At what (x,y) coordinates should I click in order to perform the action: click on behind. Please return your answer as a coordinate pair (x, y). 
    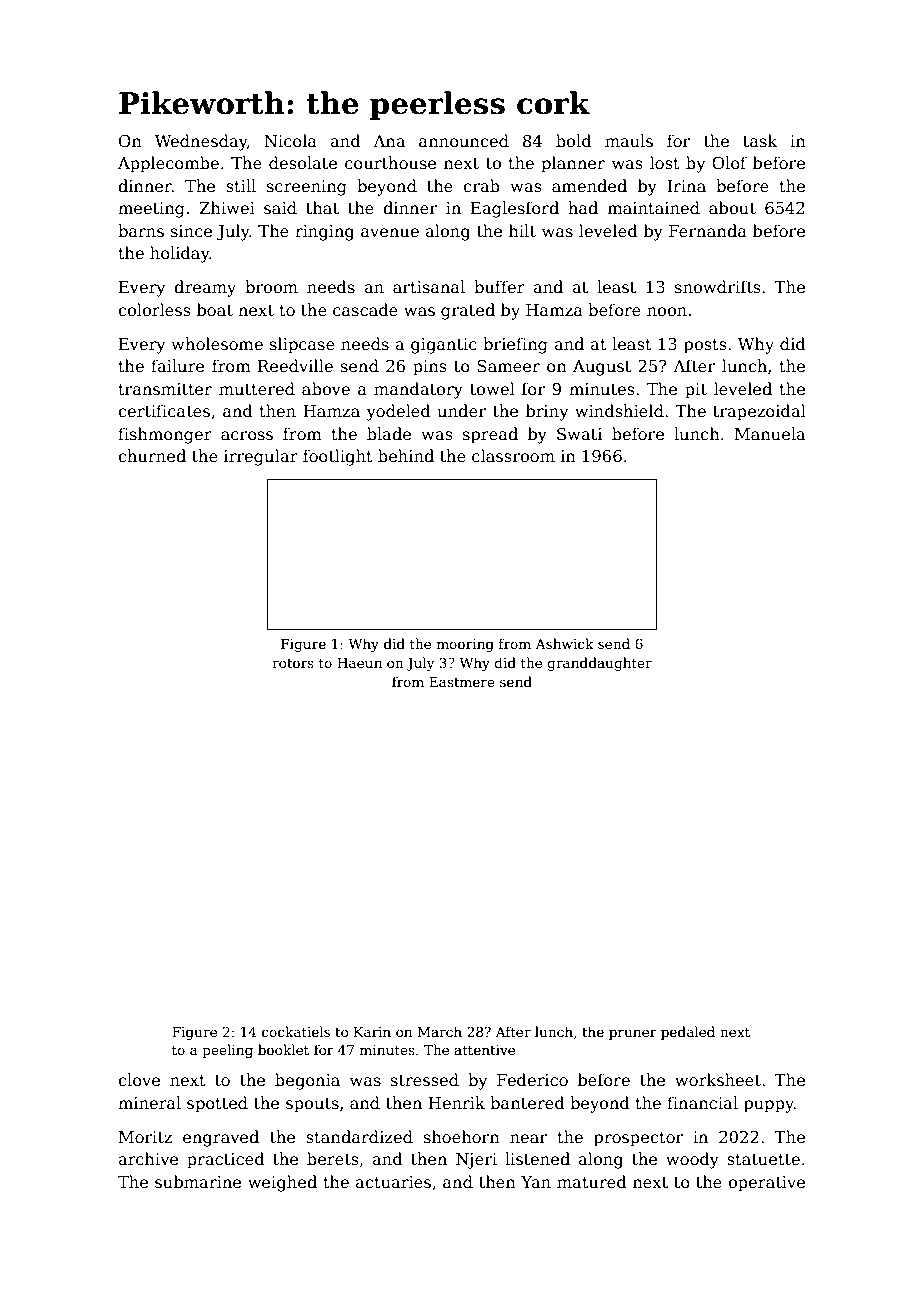
    Looking at the image, I should click on (406, 456).
